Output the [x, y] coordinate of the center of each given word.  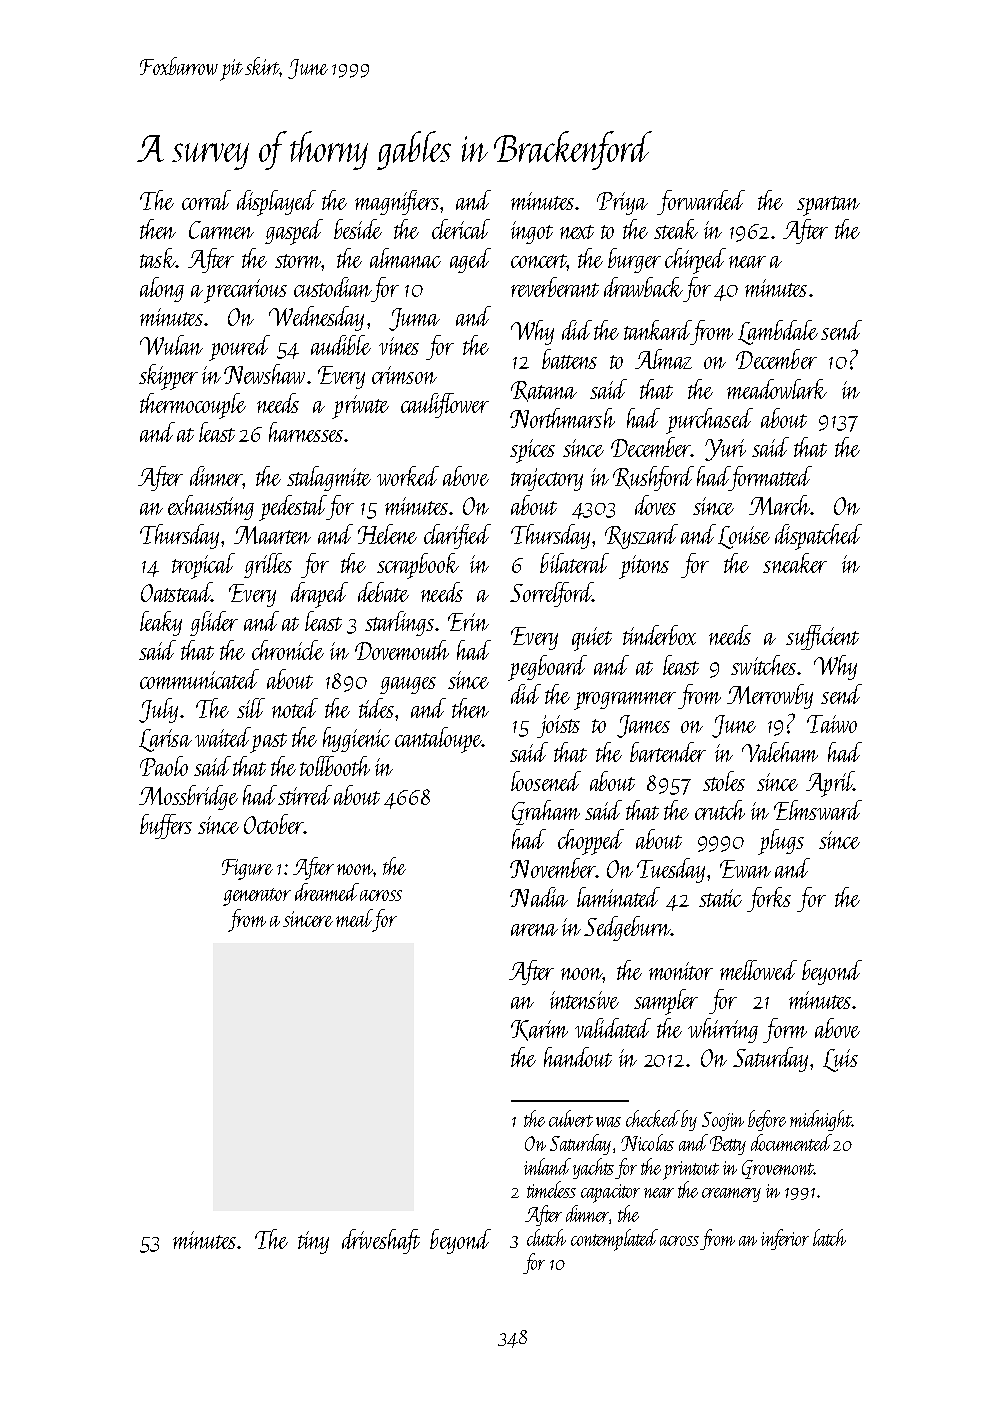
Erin [468, 622]
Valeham [780, 752]
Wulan [171, 345]
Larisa [165, 740]
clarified [457, 536]
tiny [313, 1242]
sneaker [795, 563]
